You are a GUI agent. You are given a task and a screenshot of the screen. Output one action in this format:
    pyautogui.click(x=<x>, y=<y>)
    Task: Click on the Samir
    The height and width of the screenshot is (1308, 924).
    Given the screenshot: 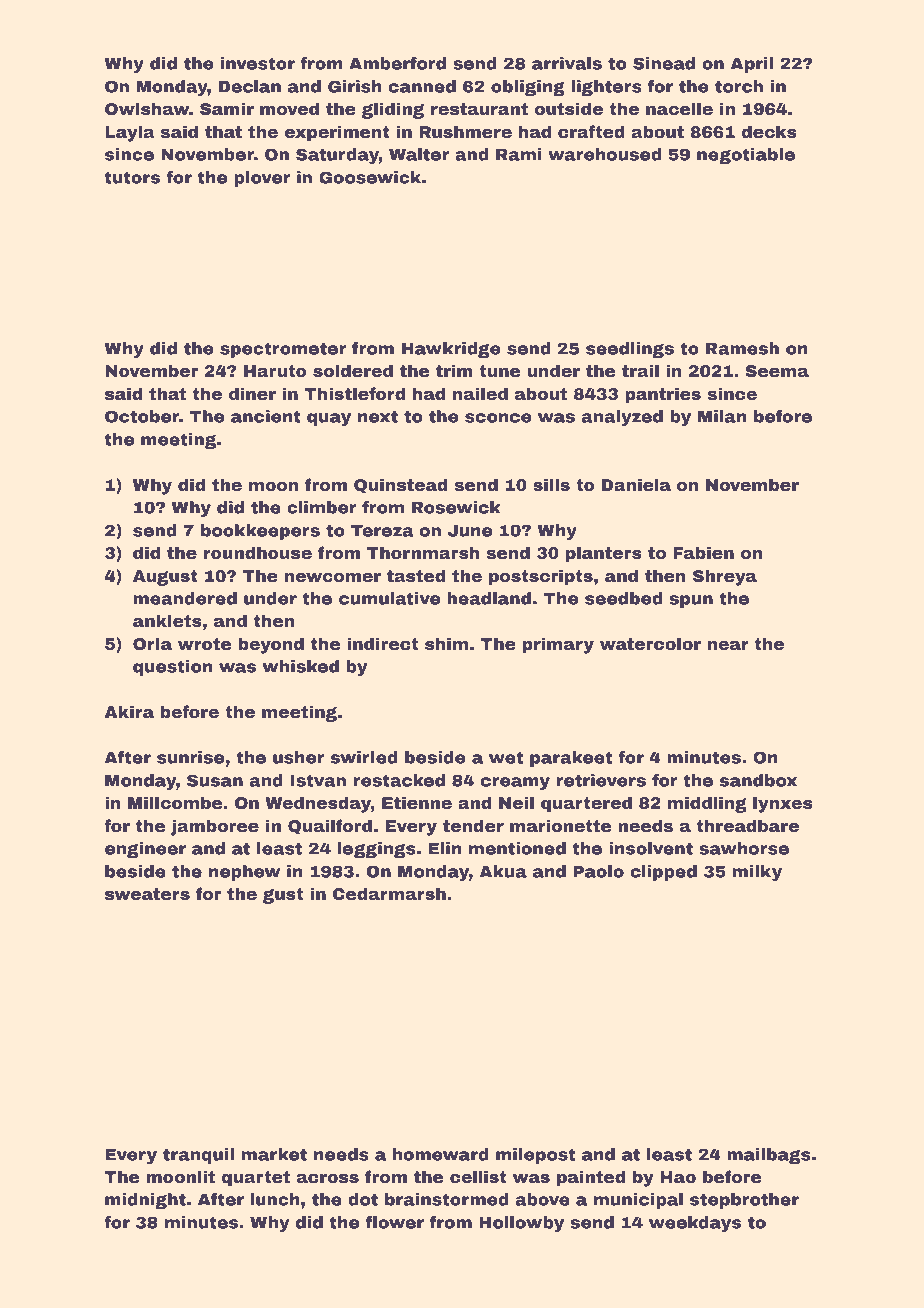 What is the action you would take?
    pyautogui.click(x=227, y=108)
